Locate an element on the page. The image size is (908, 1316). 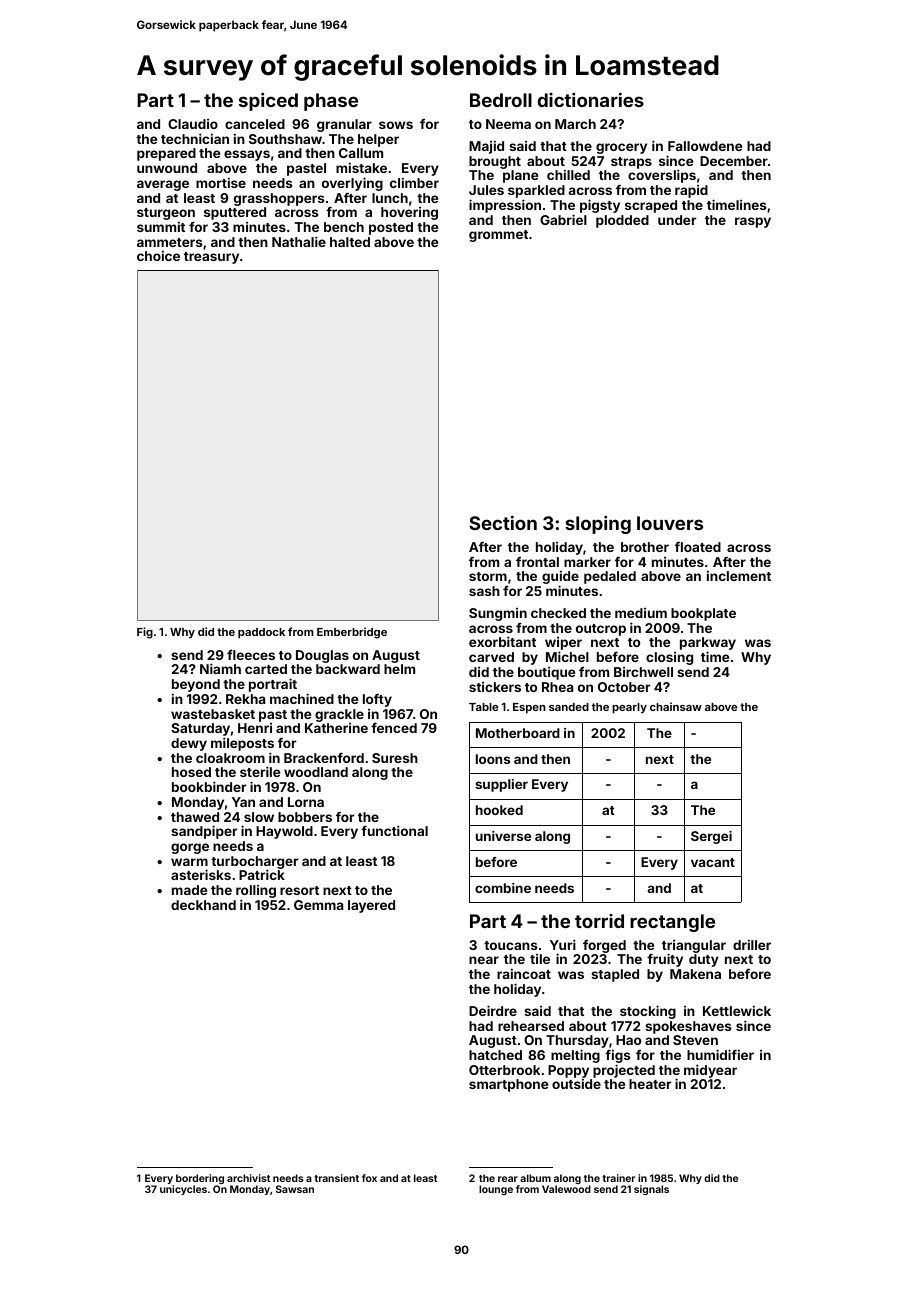
dictionaries is located at coordinates (590, 100).
